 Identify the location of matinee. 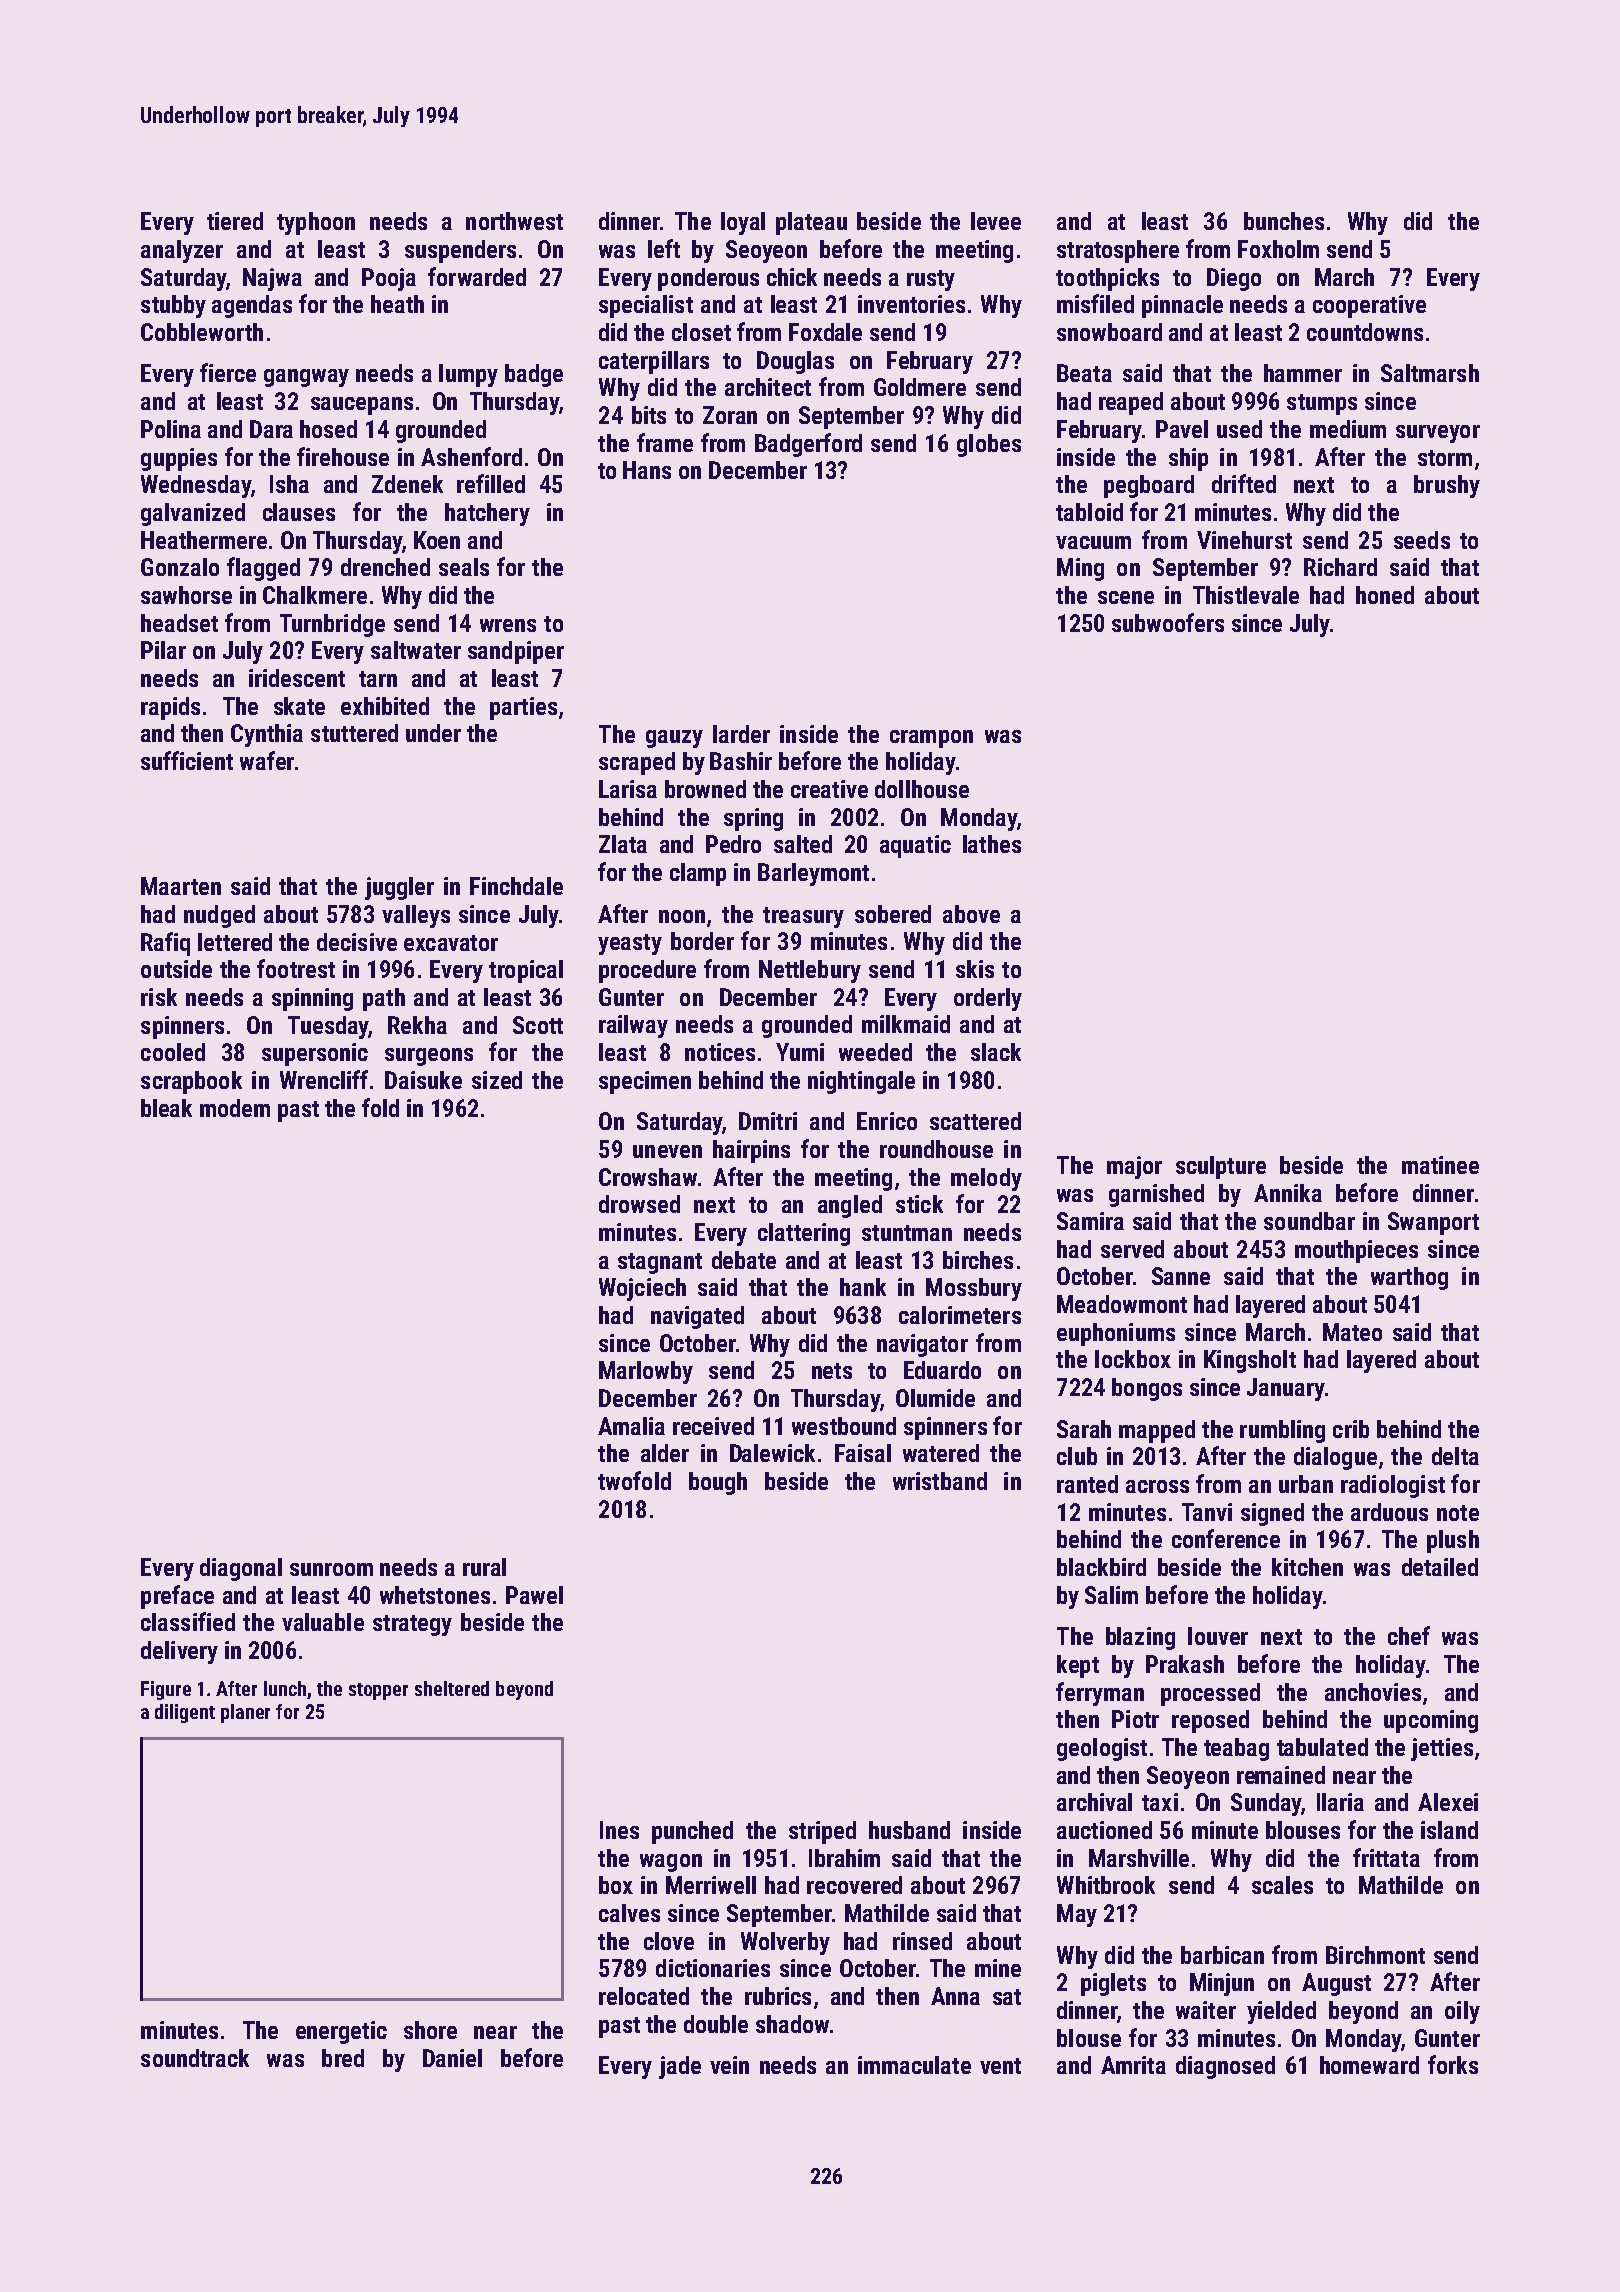
(1440, 1165).
